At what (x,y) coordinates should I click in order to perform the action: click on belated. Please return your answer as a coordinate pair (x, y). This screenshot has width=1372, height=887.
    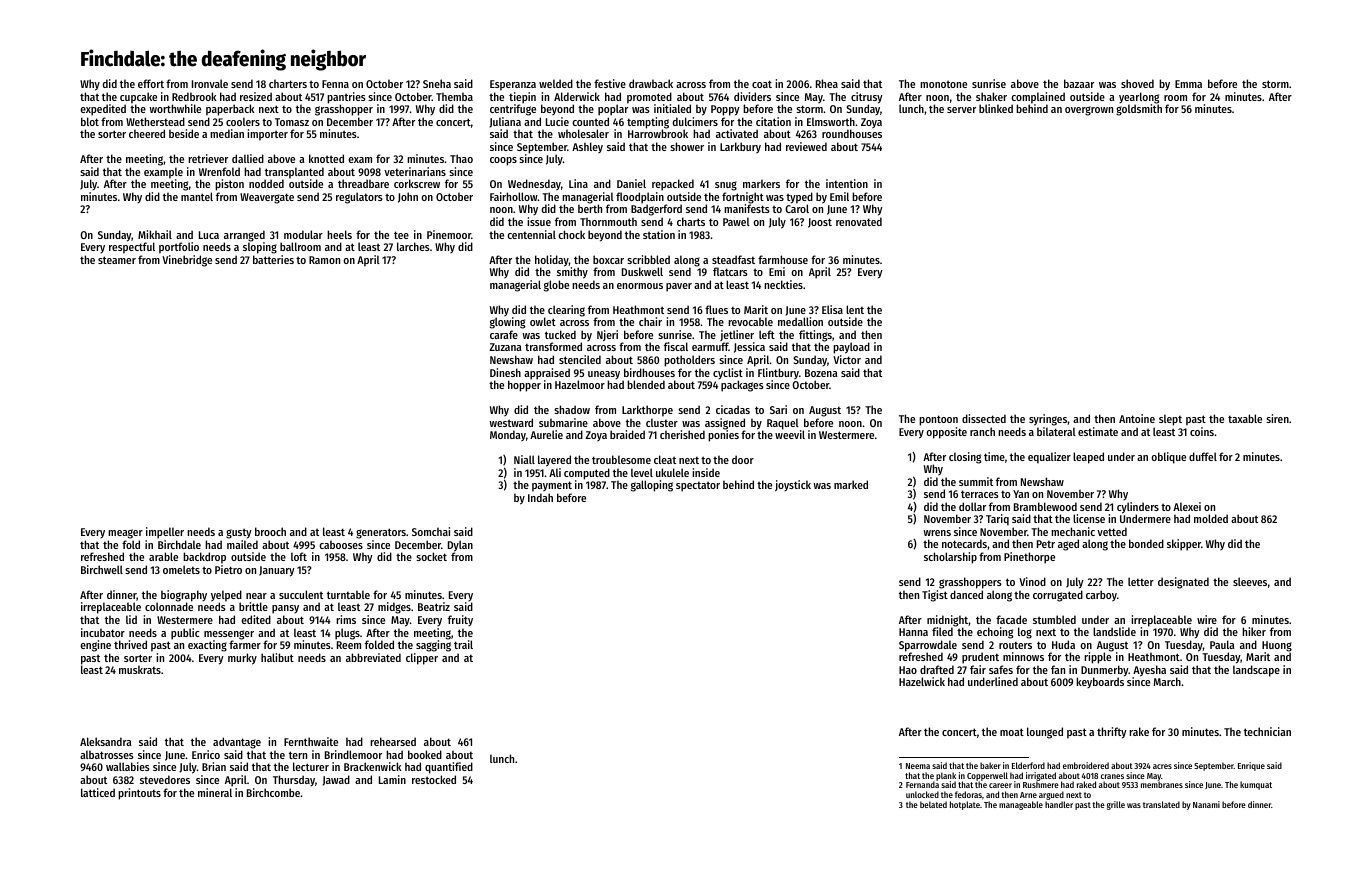
    Looking at the image, I should click on (933, 804).
